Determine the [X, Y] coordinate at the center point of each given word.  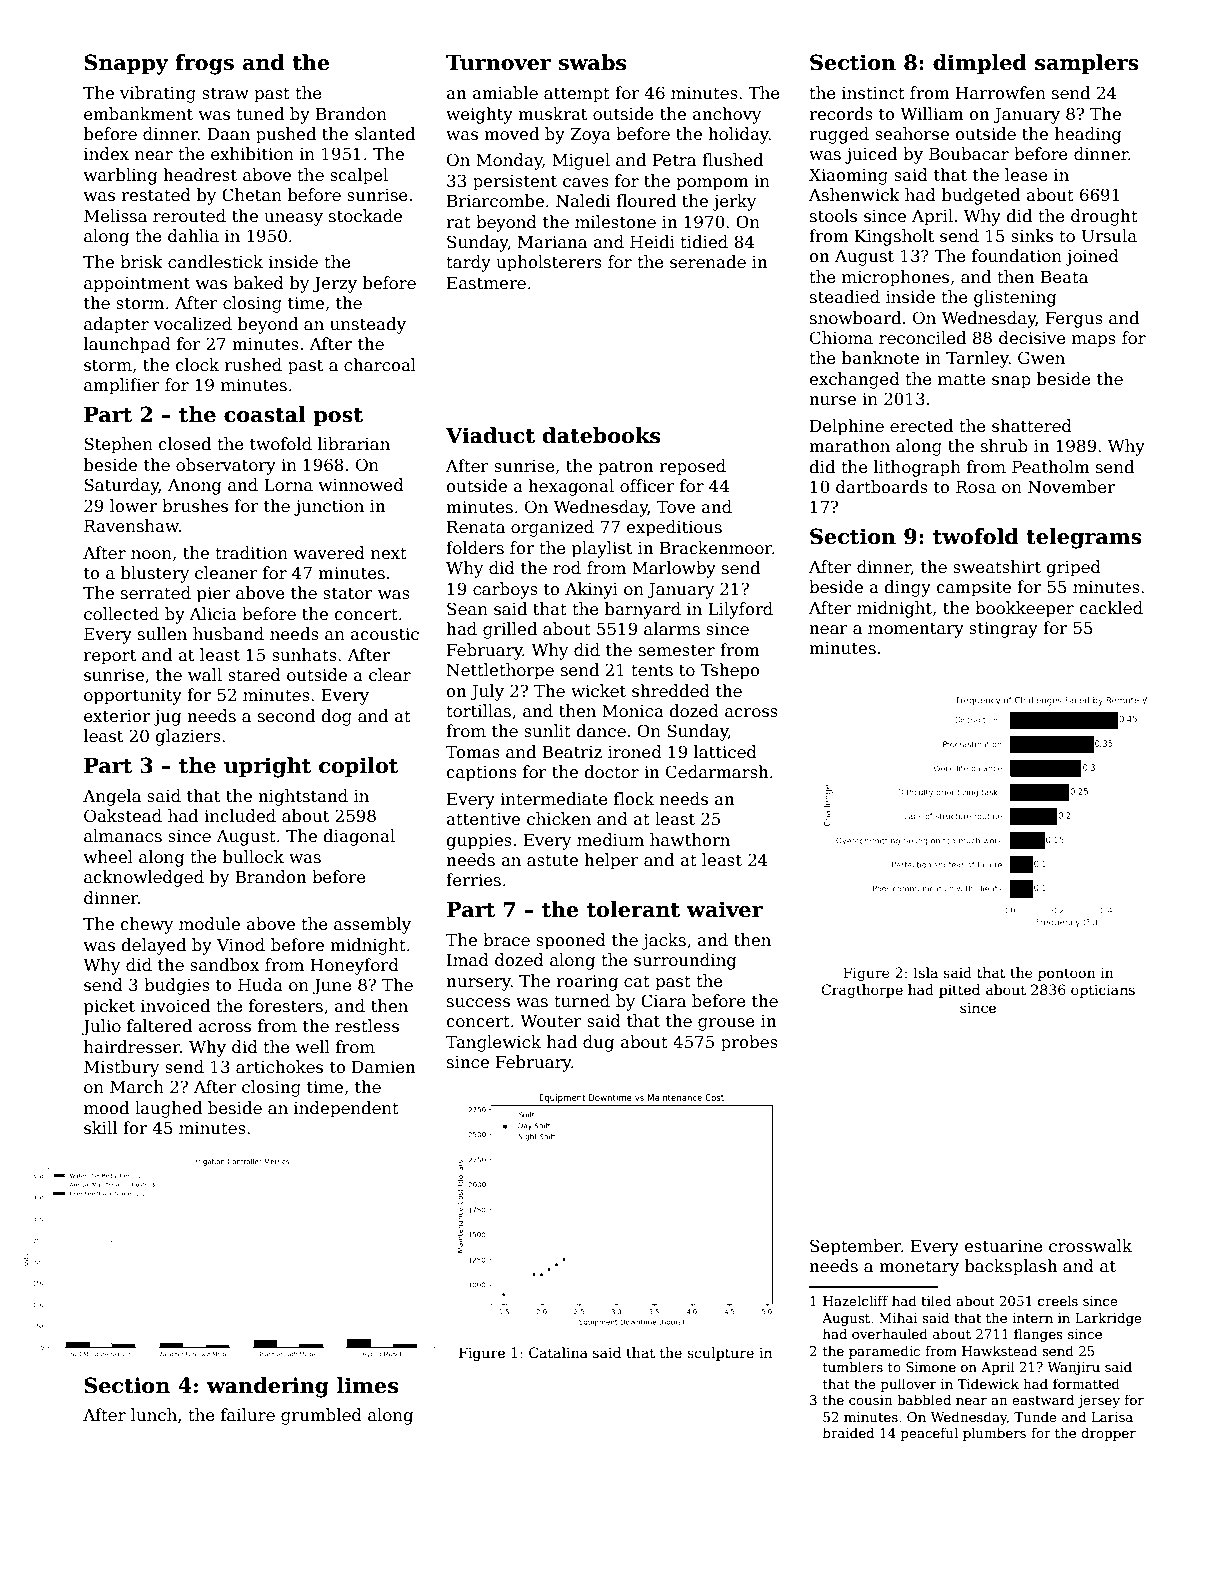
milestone [615, 222]
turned [582, 1001]
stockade [365, 216]
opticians [1103, 991]
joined [1092, 257]
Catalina [558, 1352]
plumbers [994, 1434]
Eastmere [486, 283]
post [338, 417]
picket [109, 1007]
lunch [154, 1415]
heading [1088, 135]
